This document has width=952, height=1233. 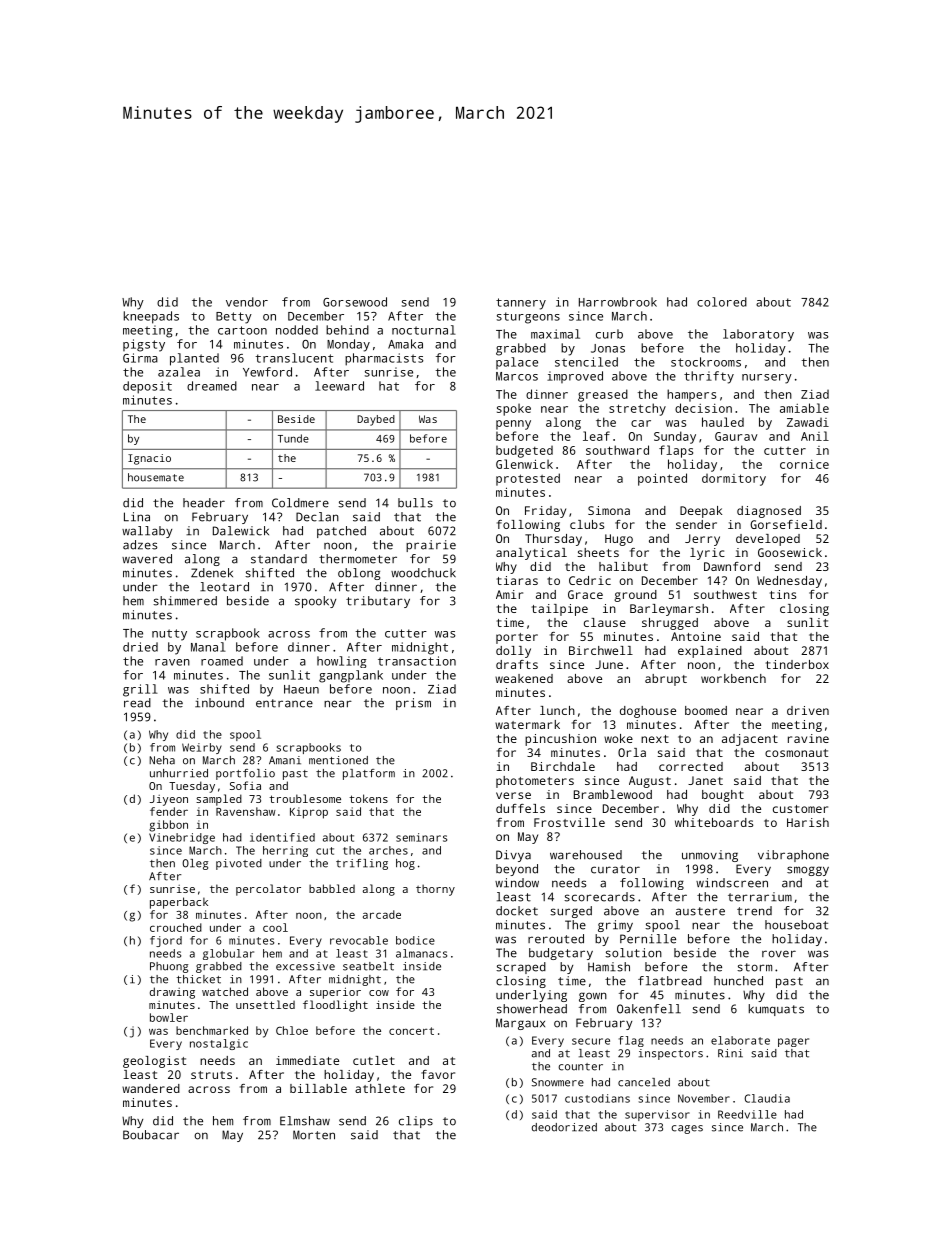 I want to click on sampled, so click(x=219, y=800).
